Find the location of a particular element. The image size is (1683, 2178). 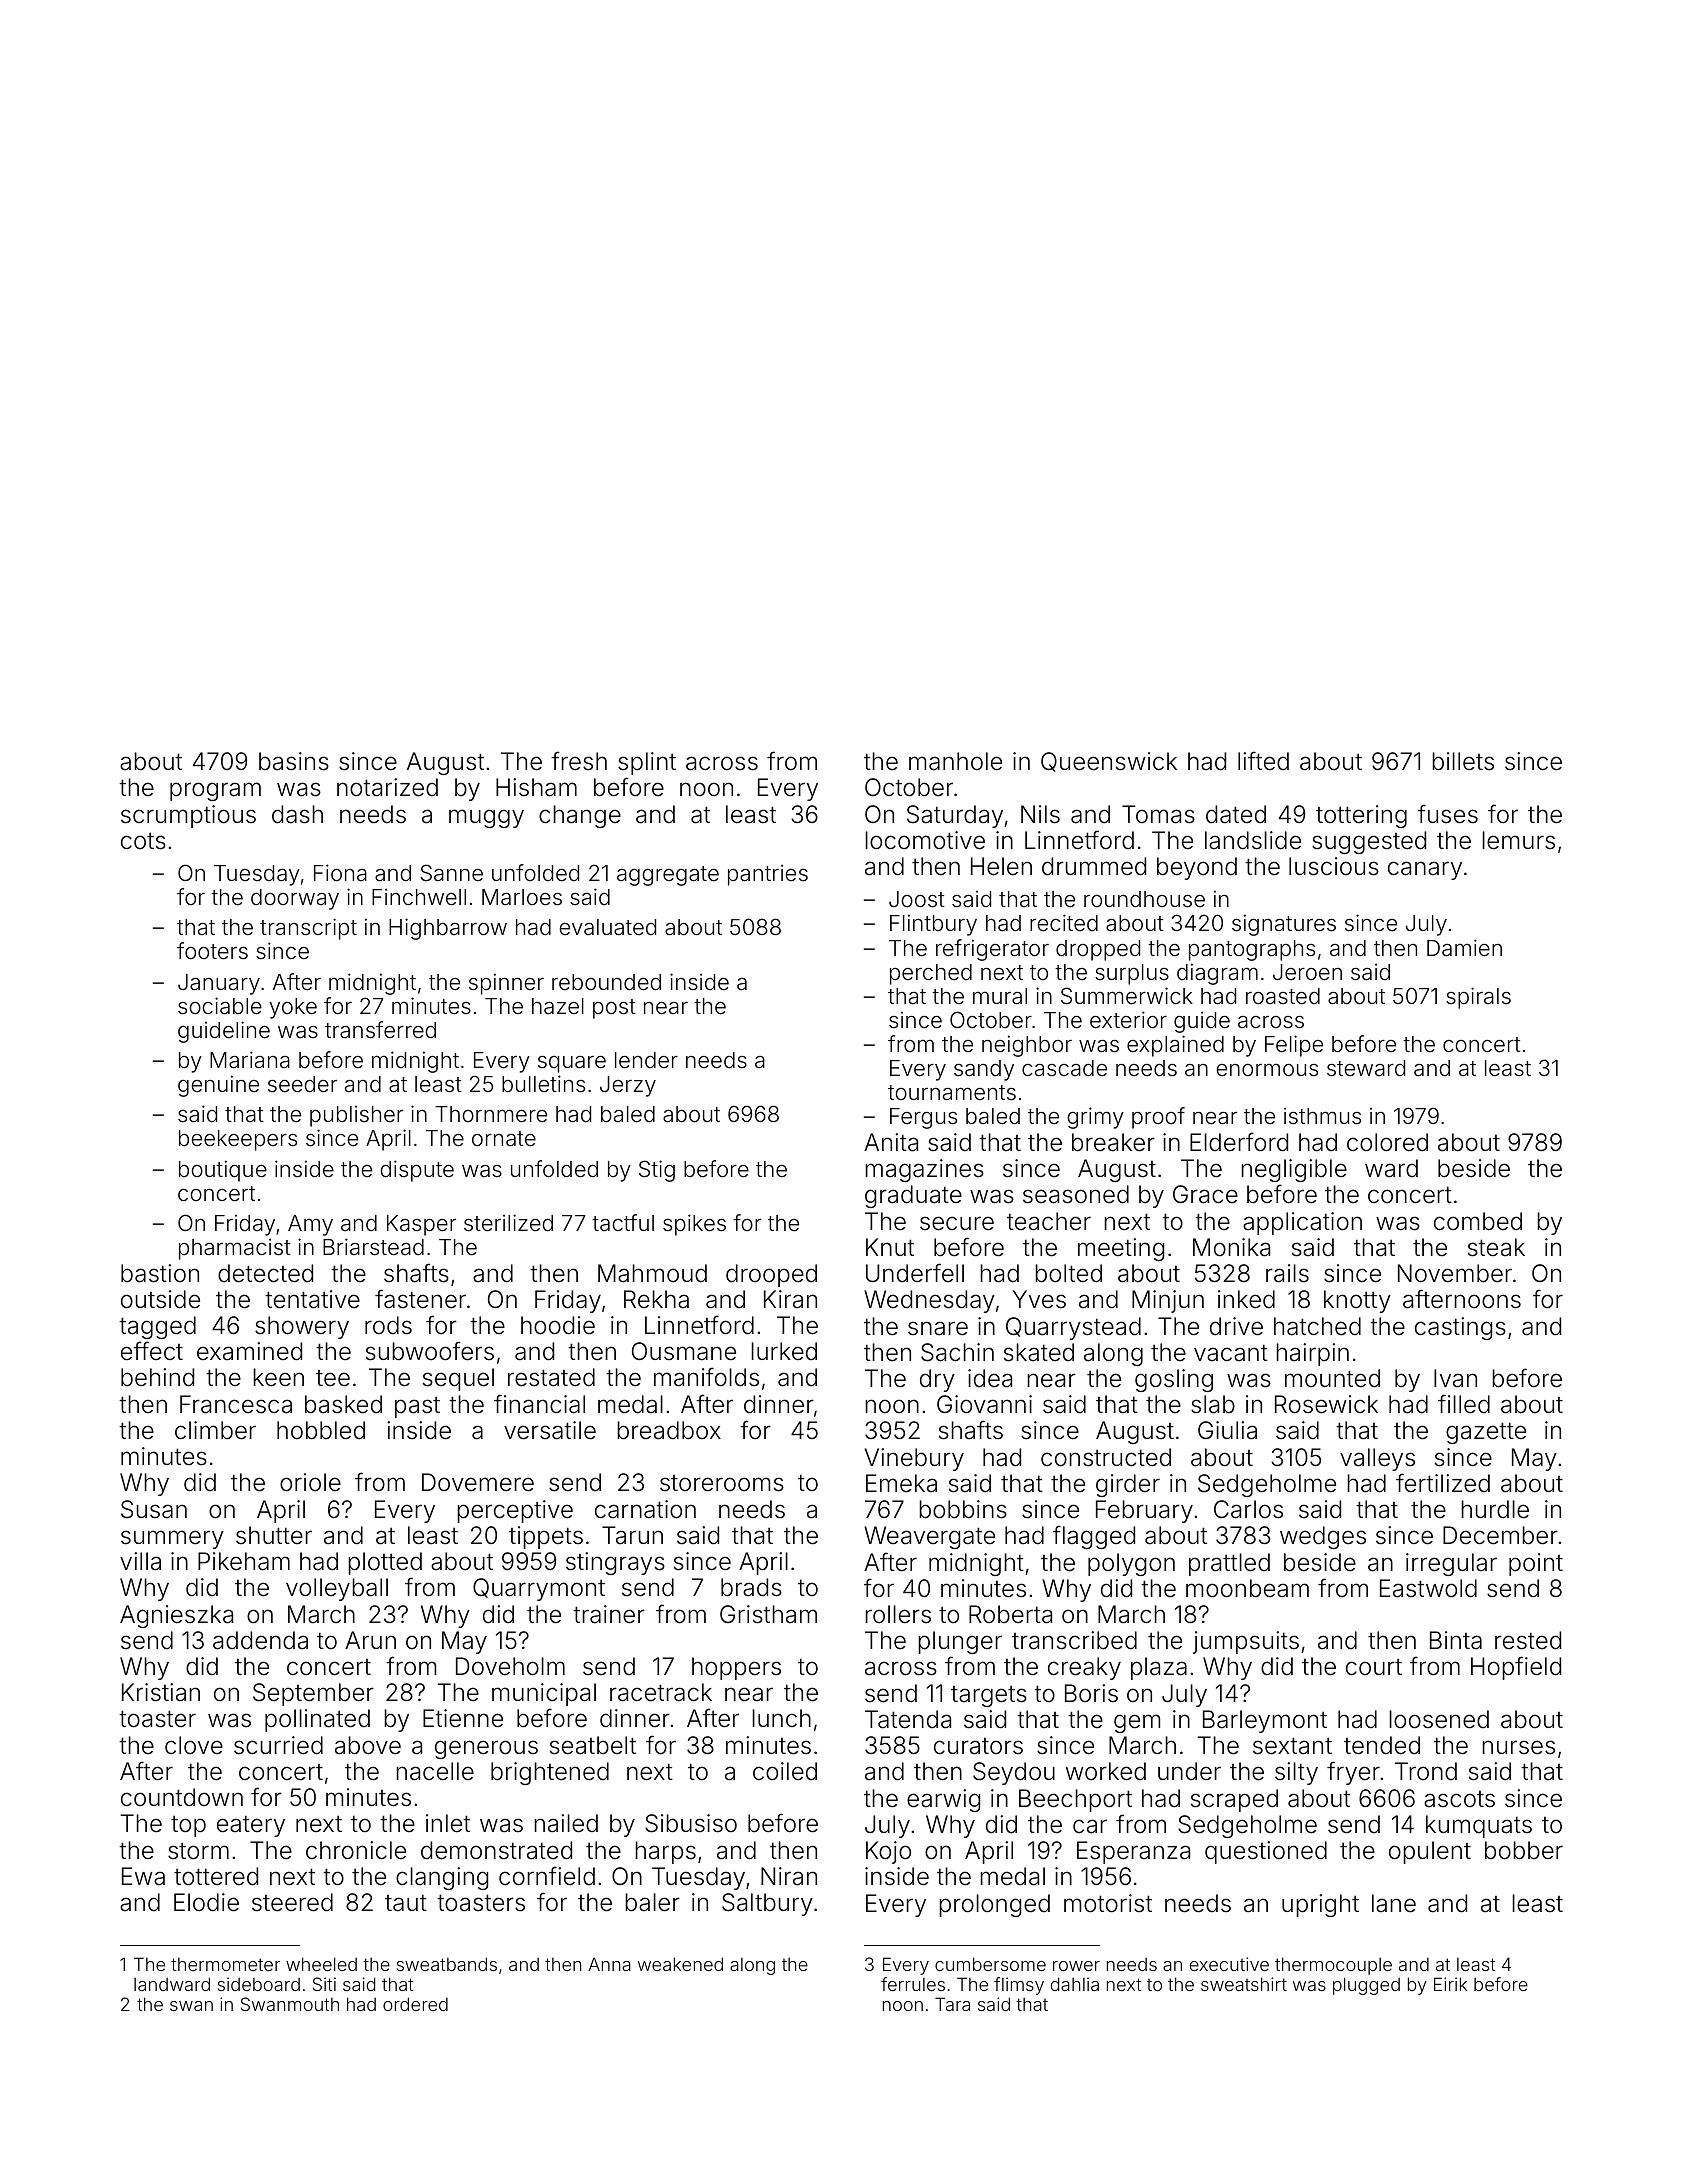

splint is located at coordinates (647, 763).
